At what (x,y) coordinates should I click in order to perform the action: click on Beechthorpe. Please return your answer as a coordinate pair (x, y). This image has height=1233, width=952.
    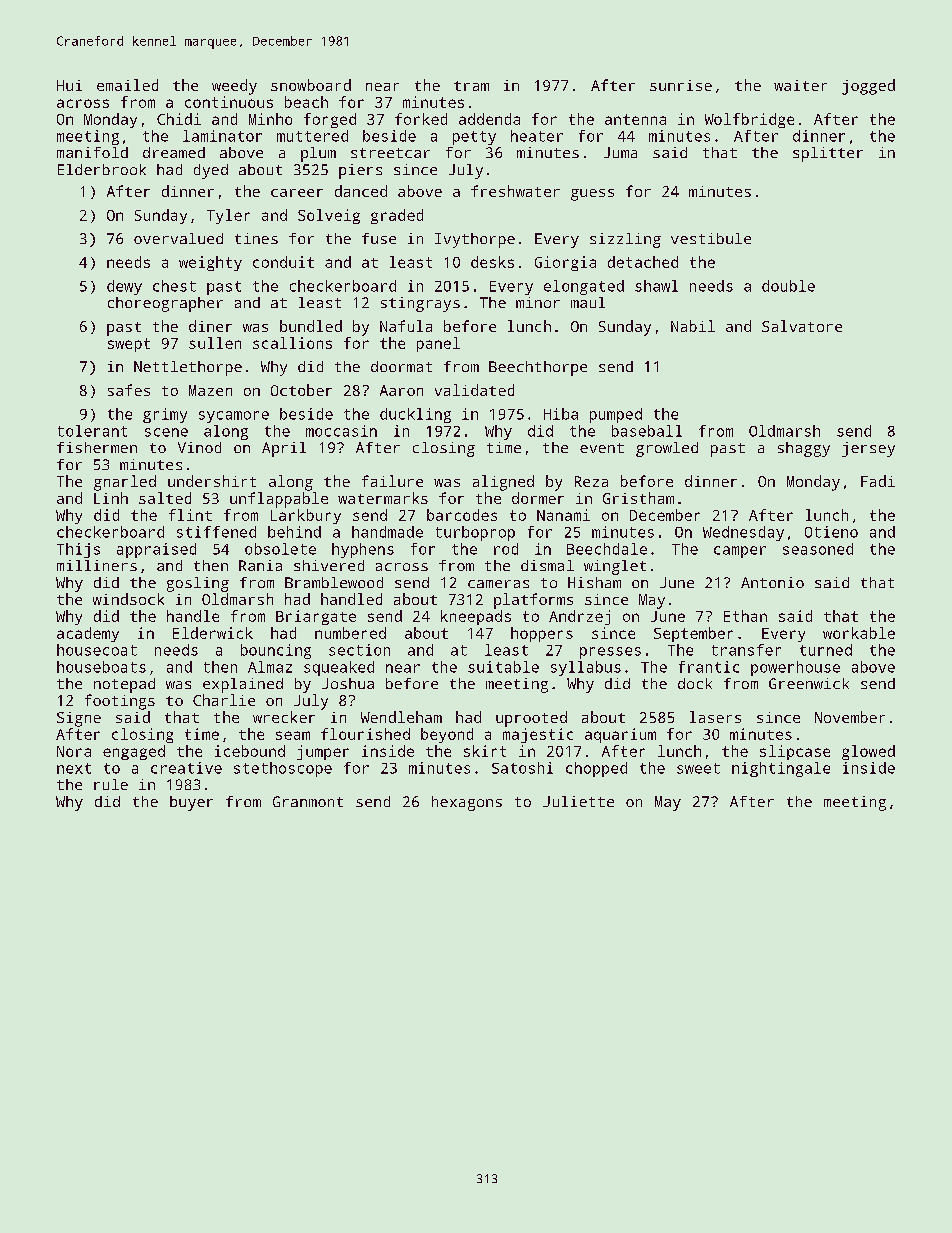
    Looking at the image, I should click on (538, 368).
